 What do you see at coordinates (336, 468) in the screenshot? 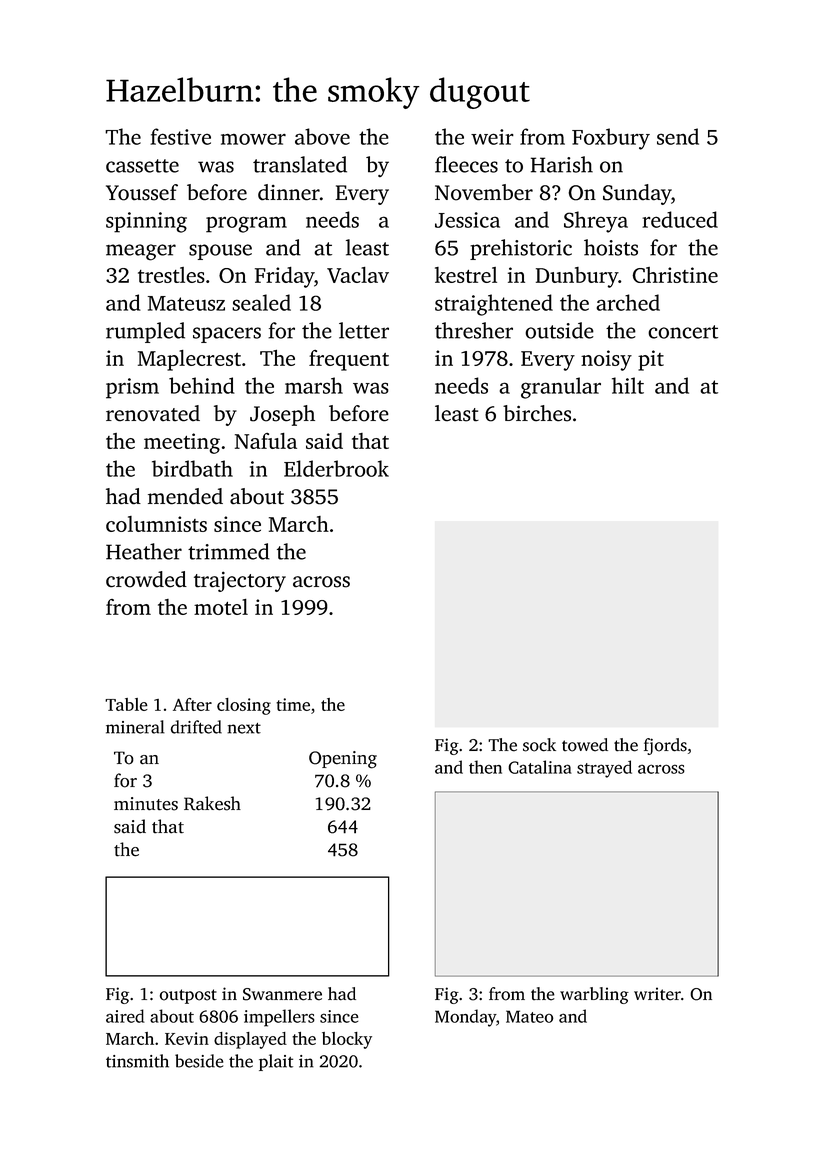
I see `Elderbrook` at bounding box center [336, 468].
